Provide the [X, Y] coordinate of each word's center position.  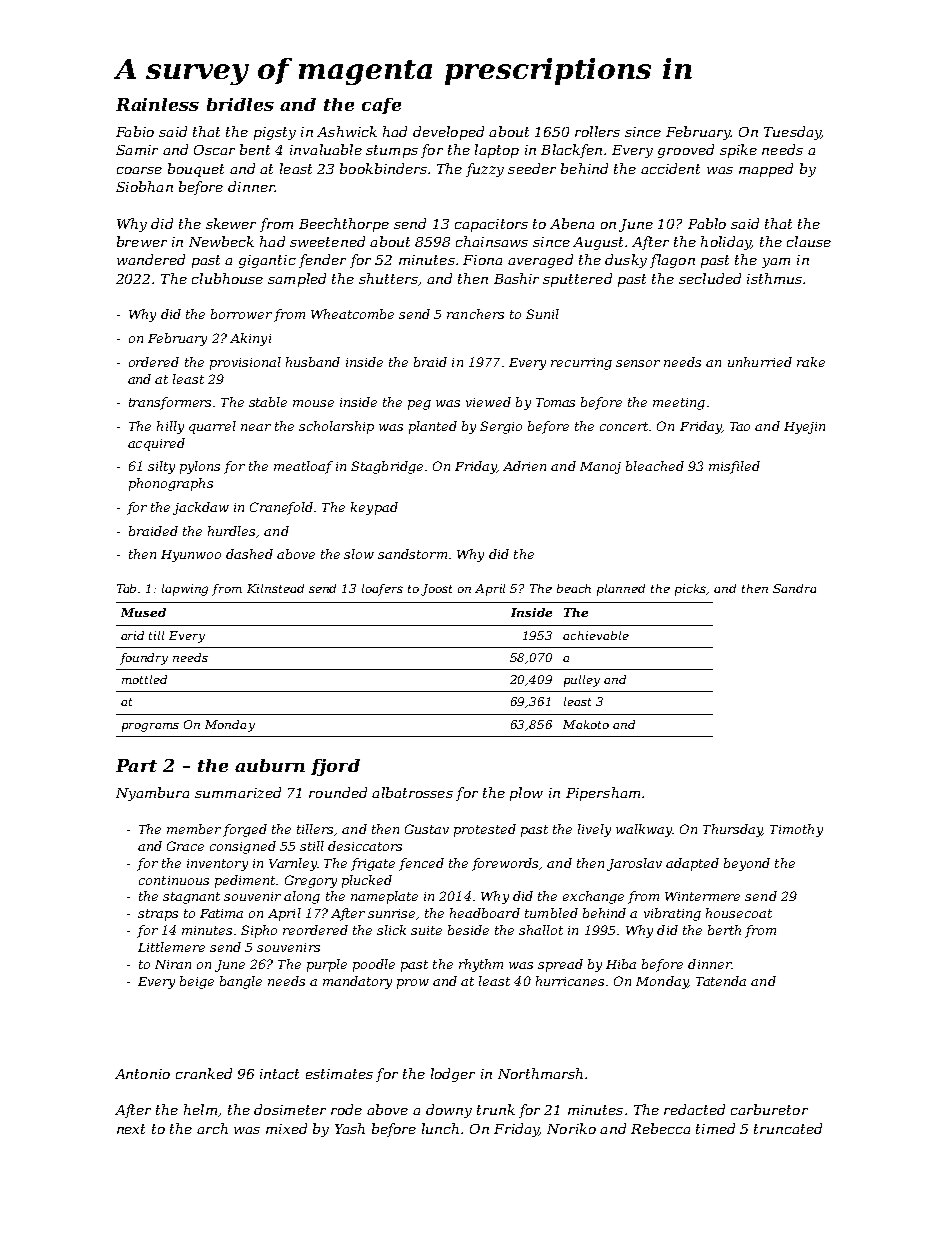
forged [245, 830]
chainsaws [492, 241]
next [131, 1129]
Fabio [135, 131]
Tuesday [792, 133]
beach [574, 588]
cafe [381, 106]
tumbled [551, 913]
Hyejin [804, 428]
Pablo [707, 223]
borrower [241, 314]
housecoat [739, 913]
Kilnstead [275, 588]
